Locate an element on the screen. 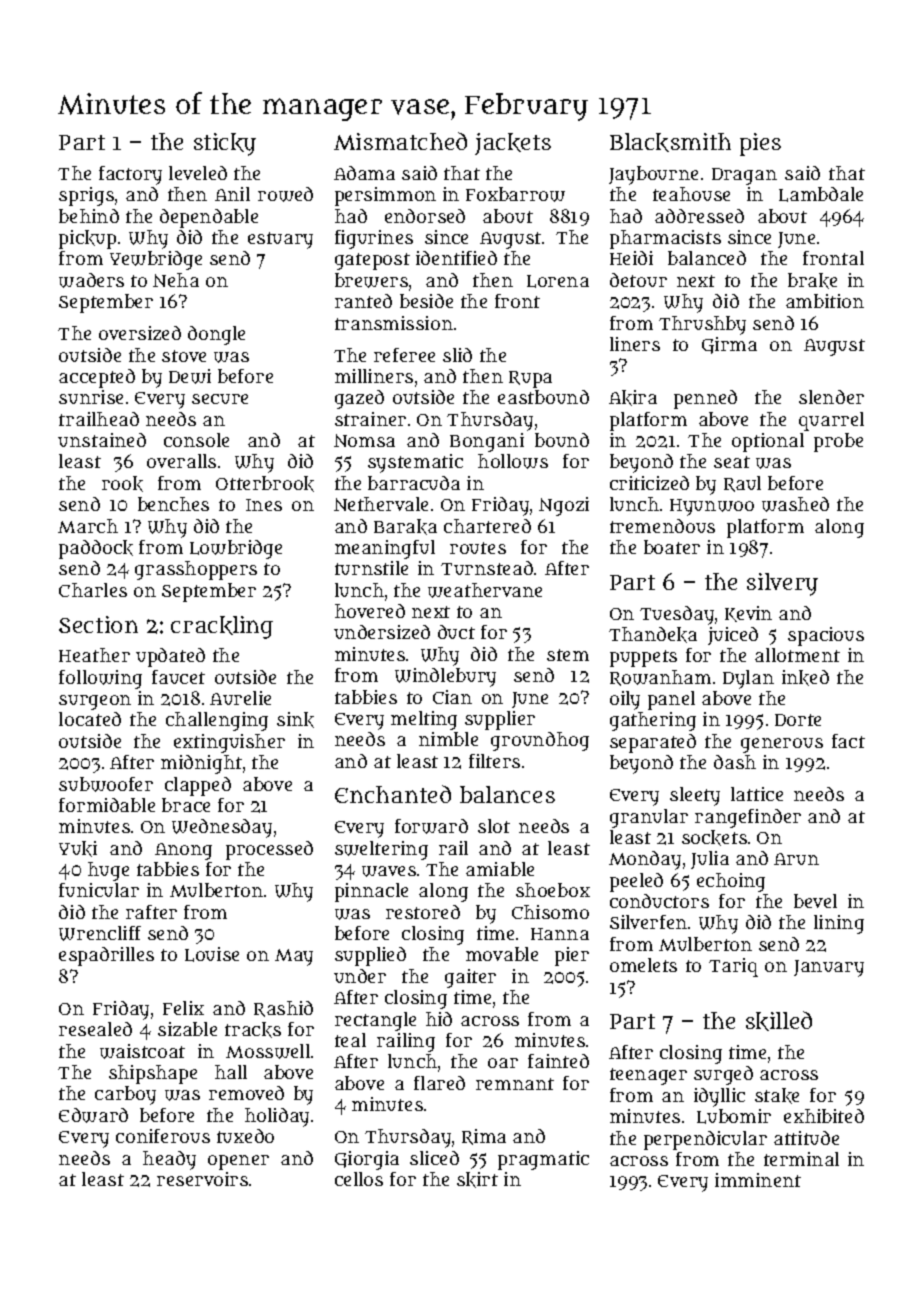 The image size is (924, 1308). crackling is located at coordinates (222, 627).
